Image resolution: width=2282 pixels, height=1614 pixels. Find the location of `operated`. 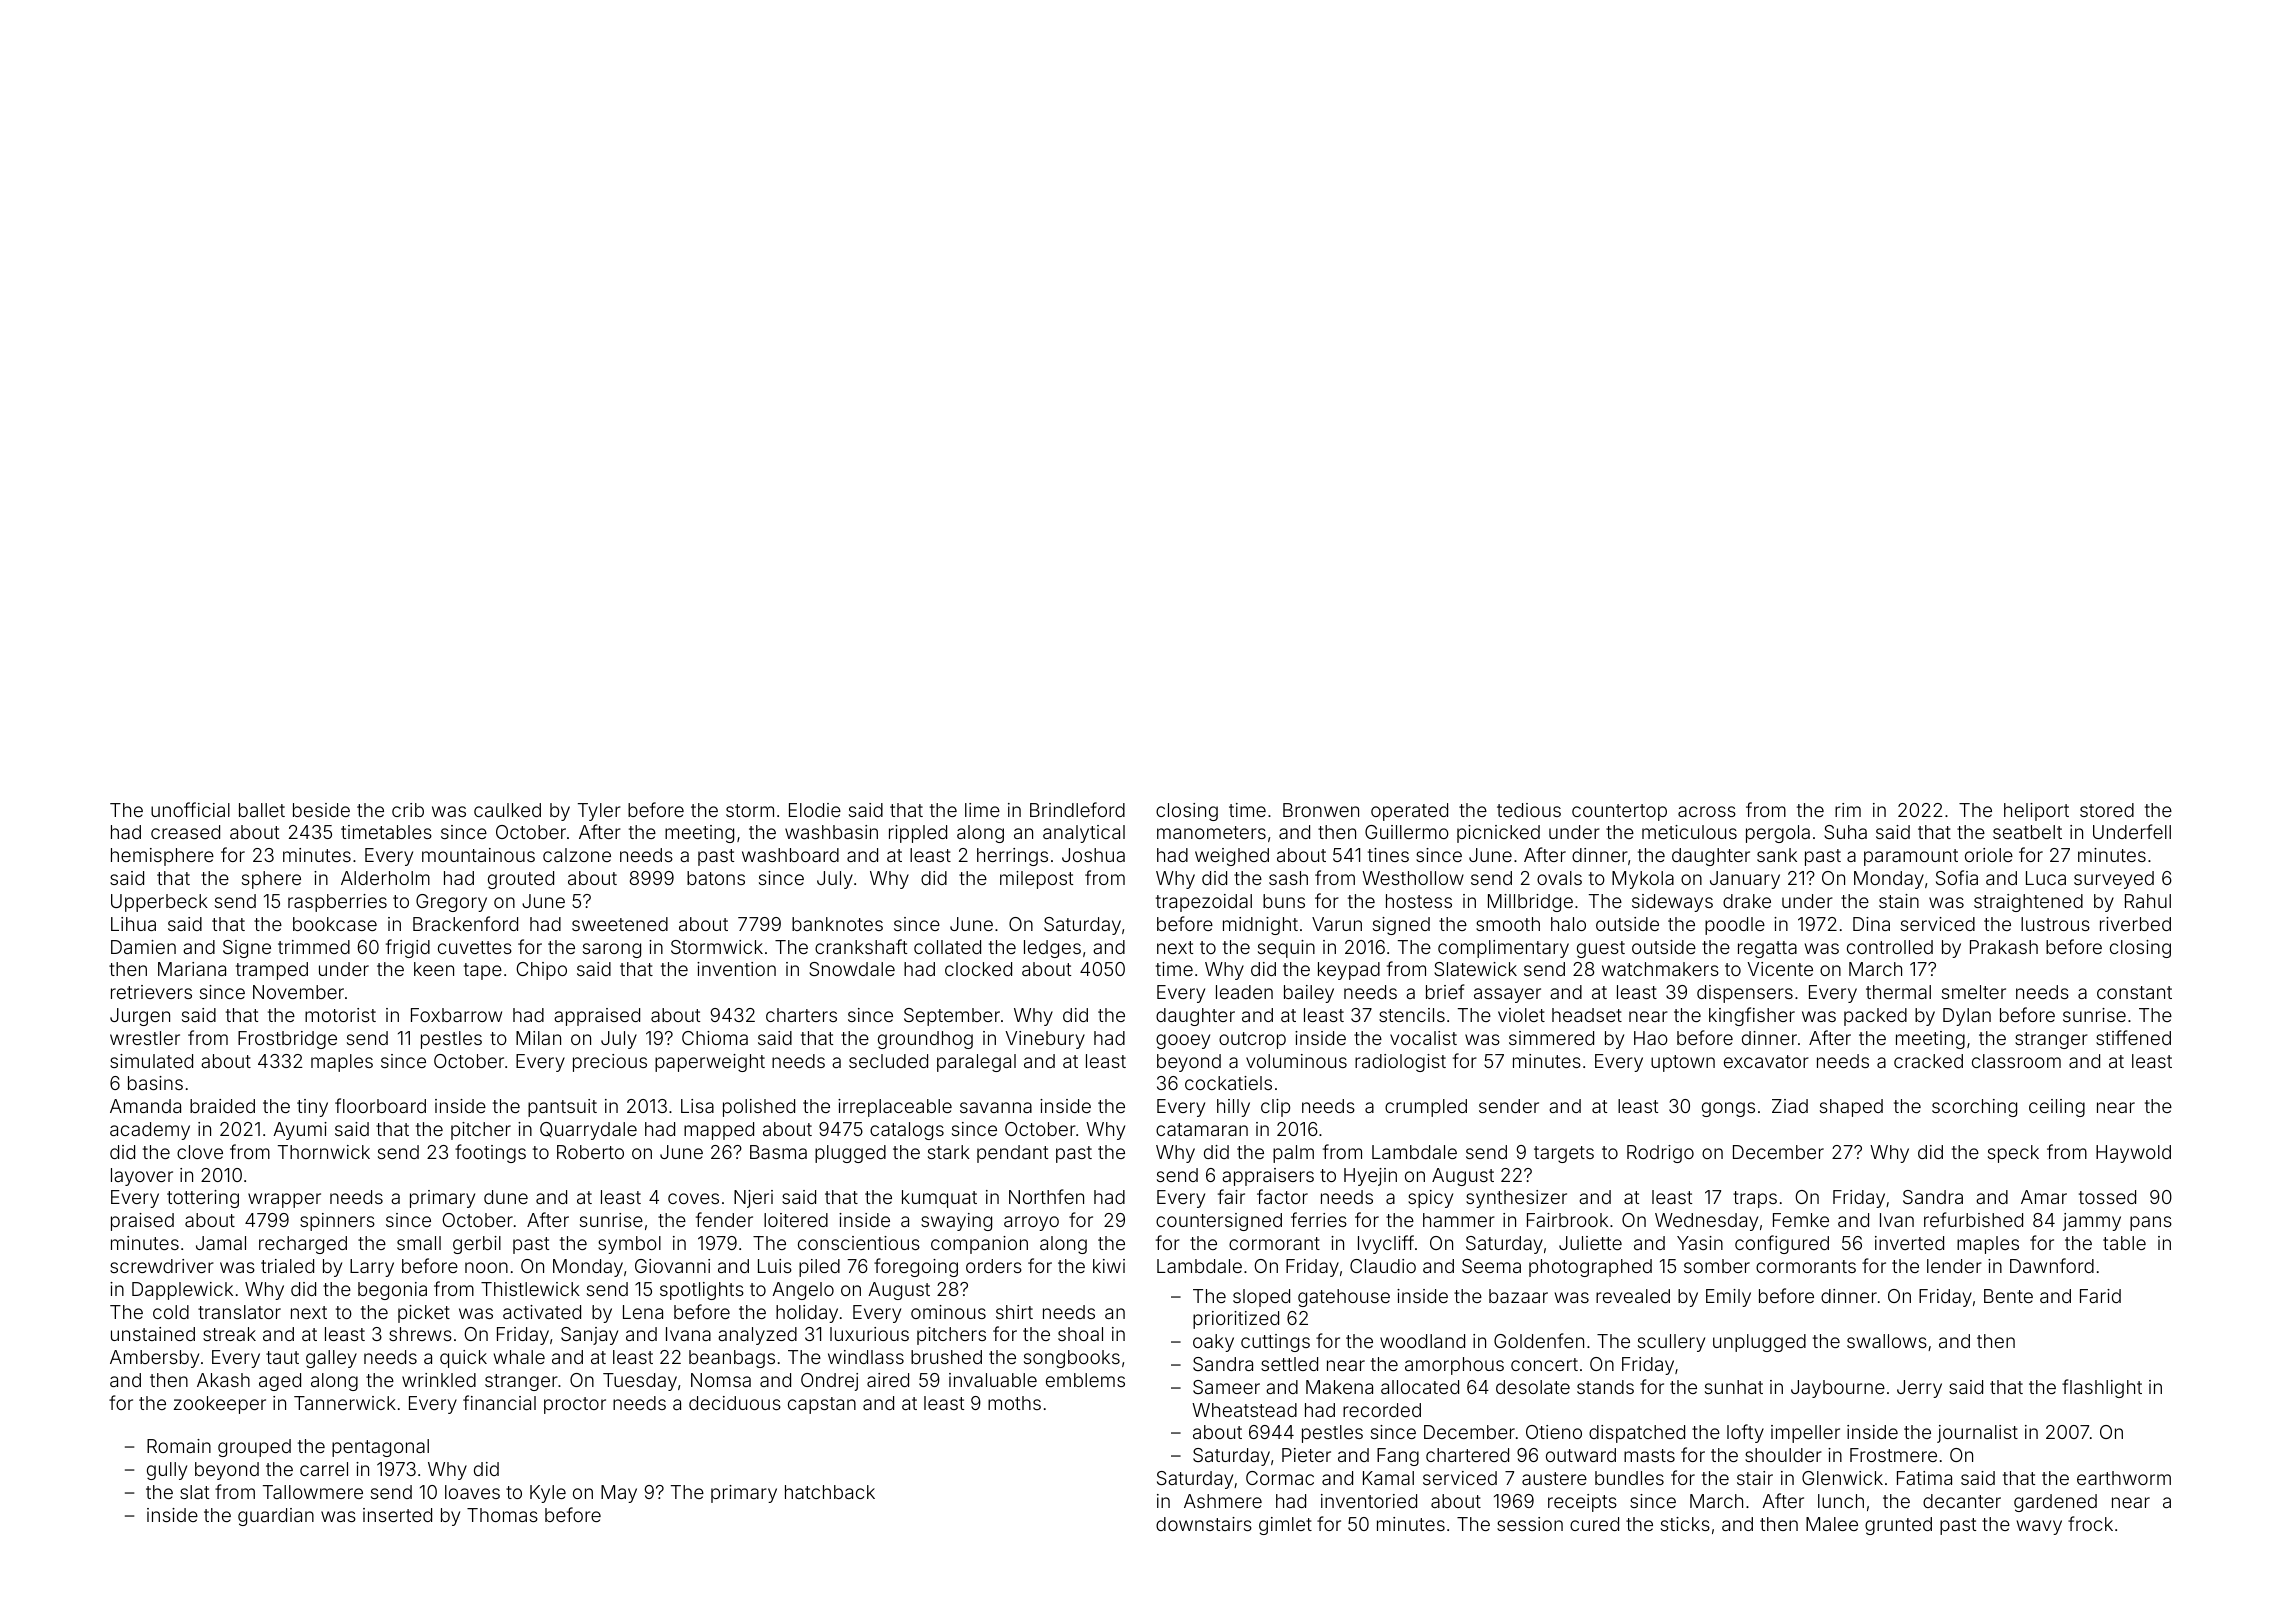

operated is located at coordinates (1409, 812).
